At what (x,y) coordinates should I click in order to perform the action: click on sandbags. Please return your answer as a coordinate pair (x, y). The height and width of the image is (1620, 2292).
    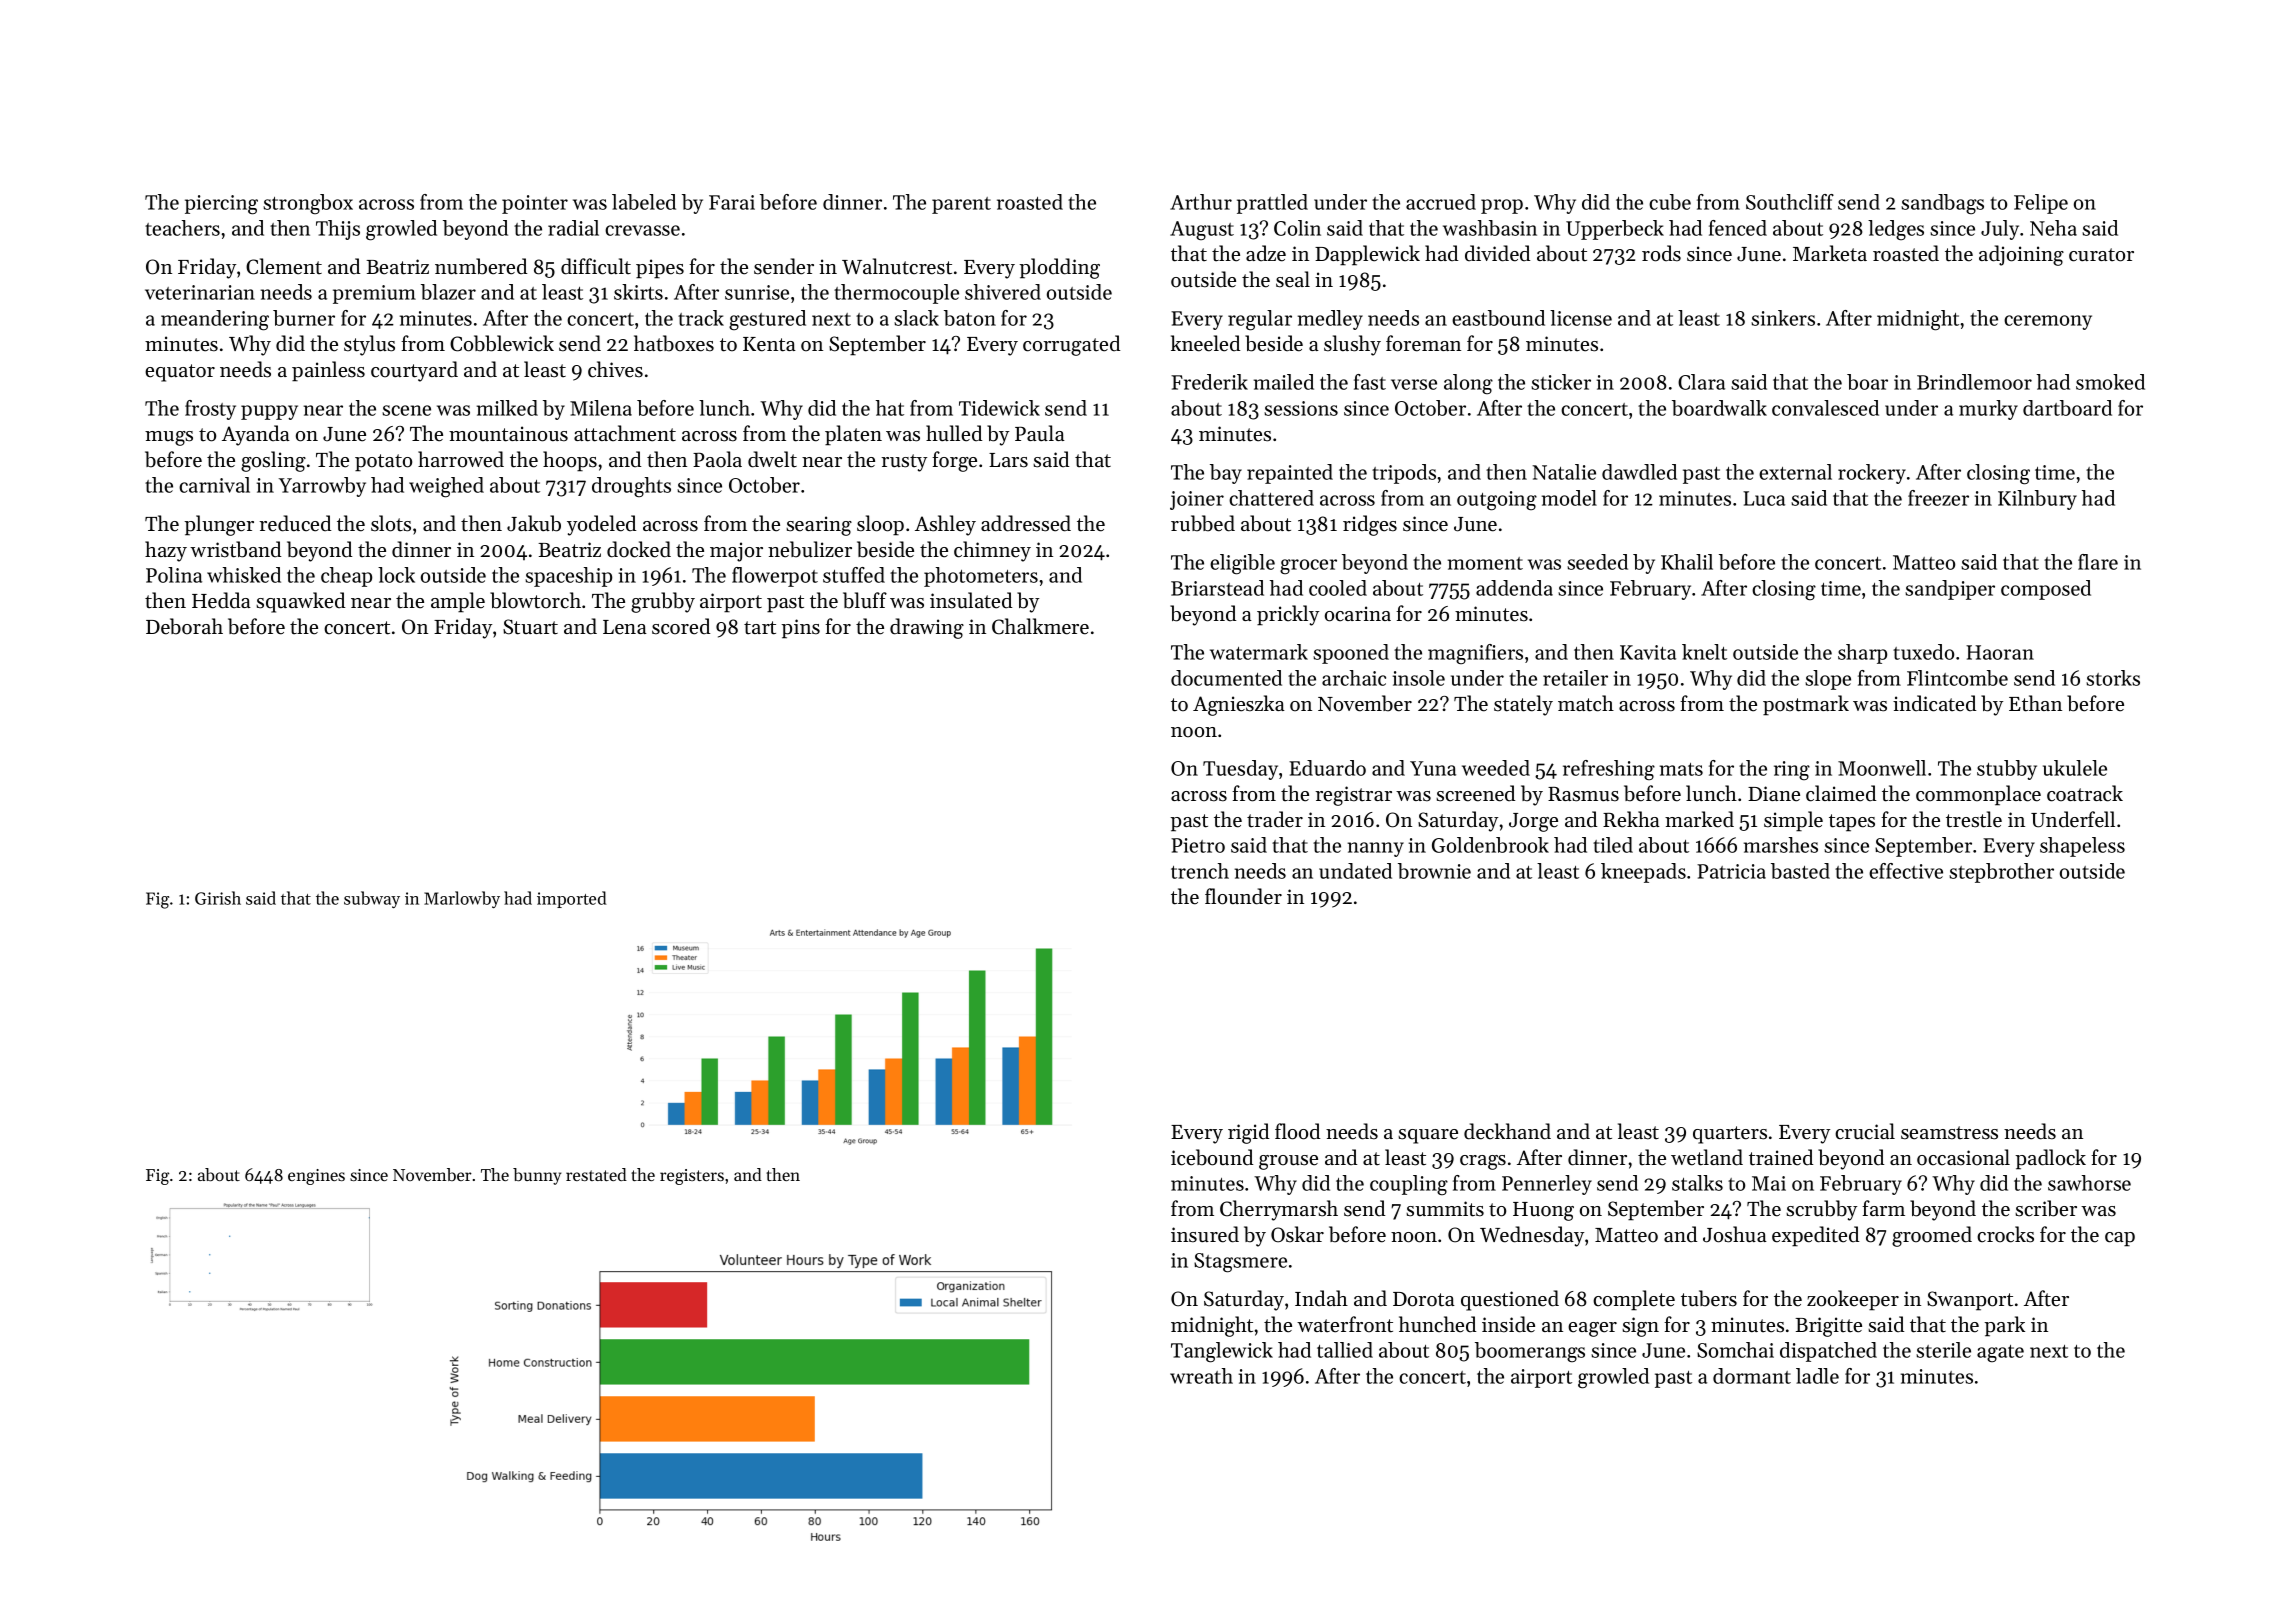
    Looking at the image, I should click on (1942, 204).
